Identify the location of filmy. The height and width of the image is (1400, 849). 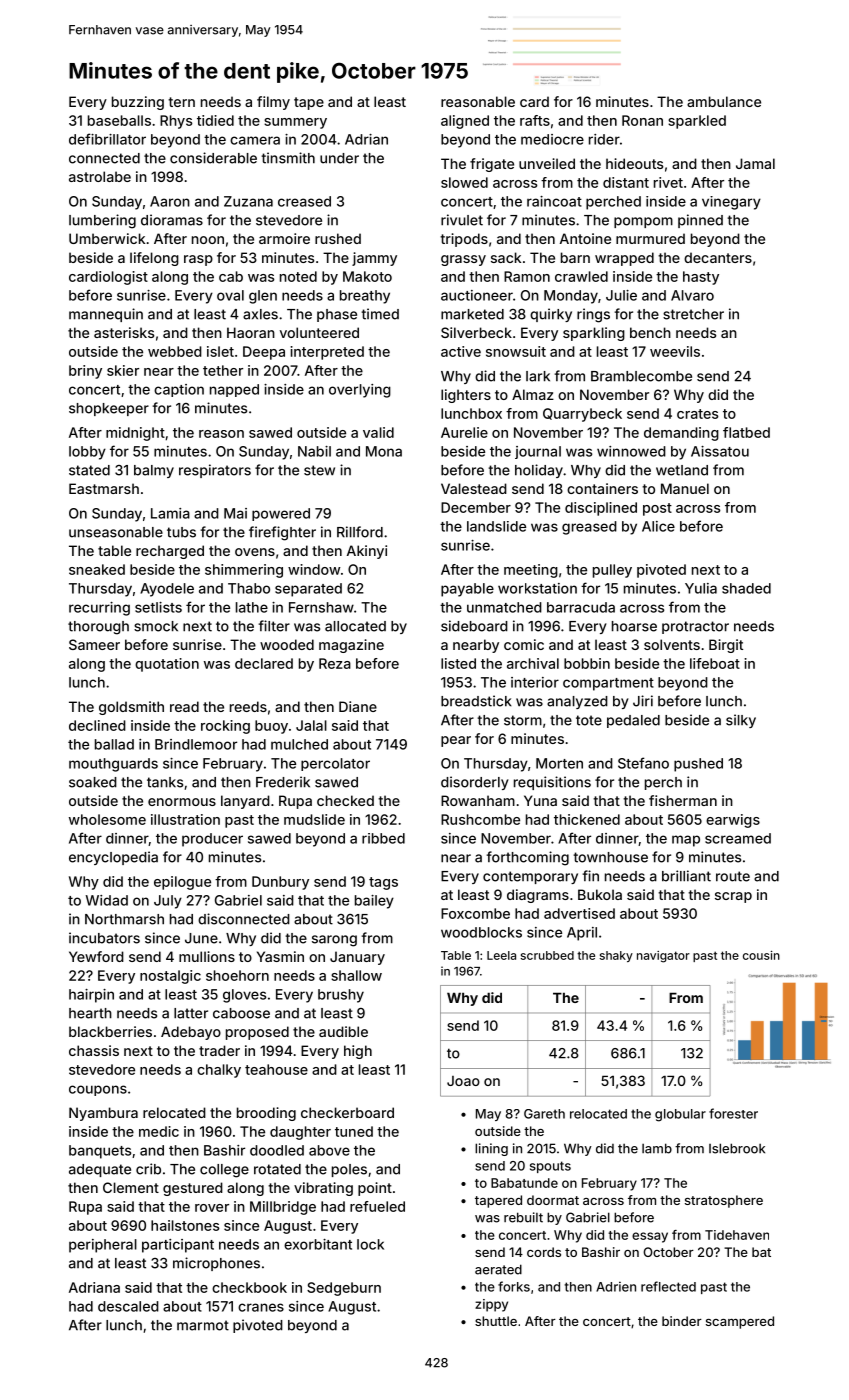
(273, 103).
